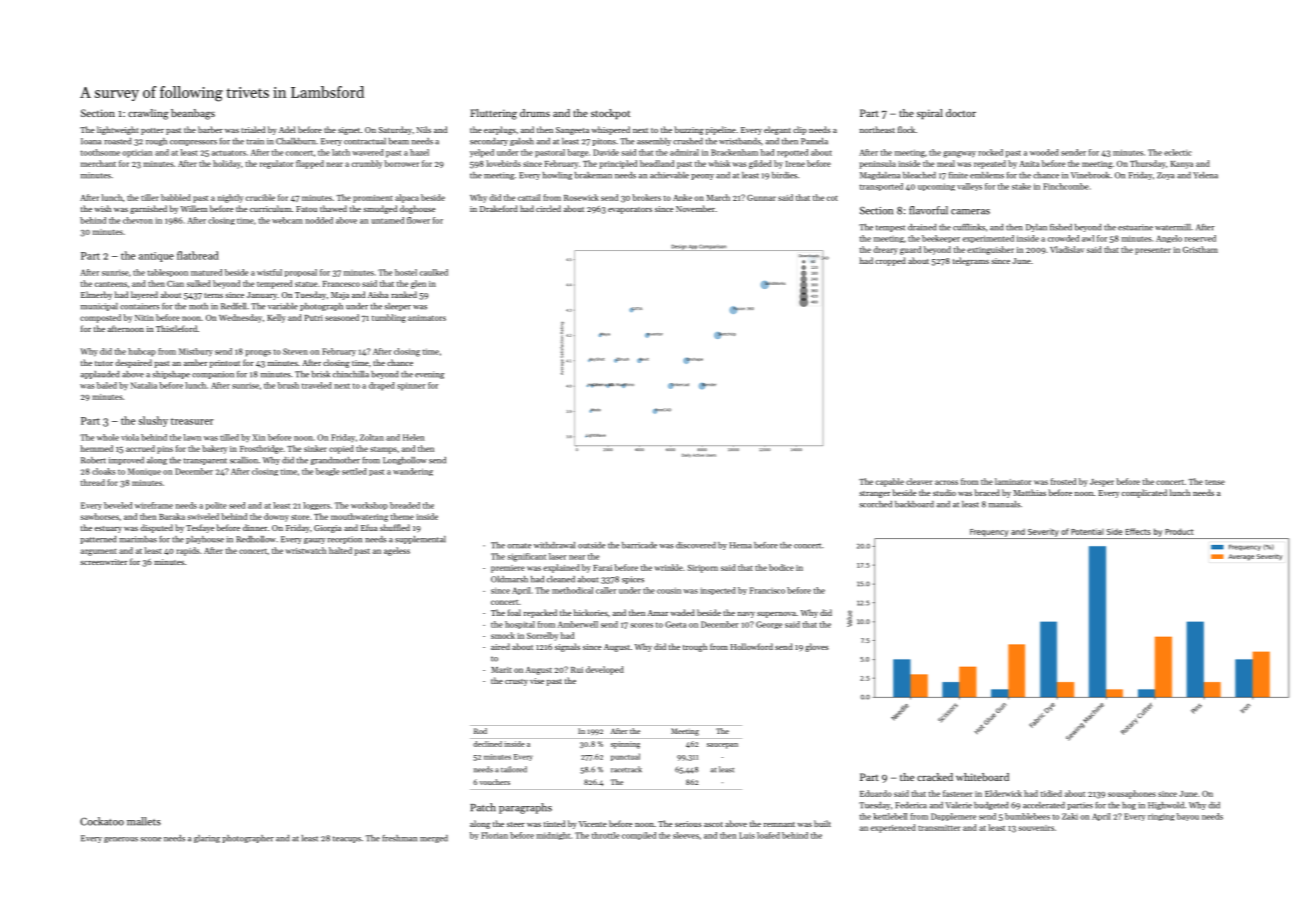 The width and height of the document is (1308, 924). I want to click on sousaphones, so click(1132, 794).
